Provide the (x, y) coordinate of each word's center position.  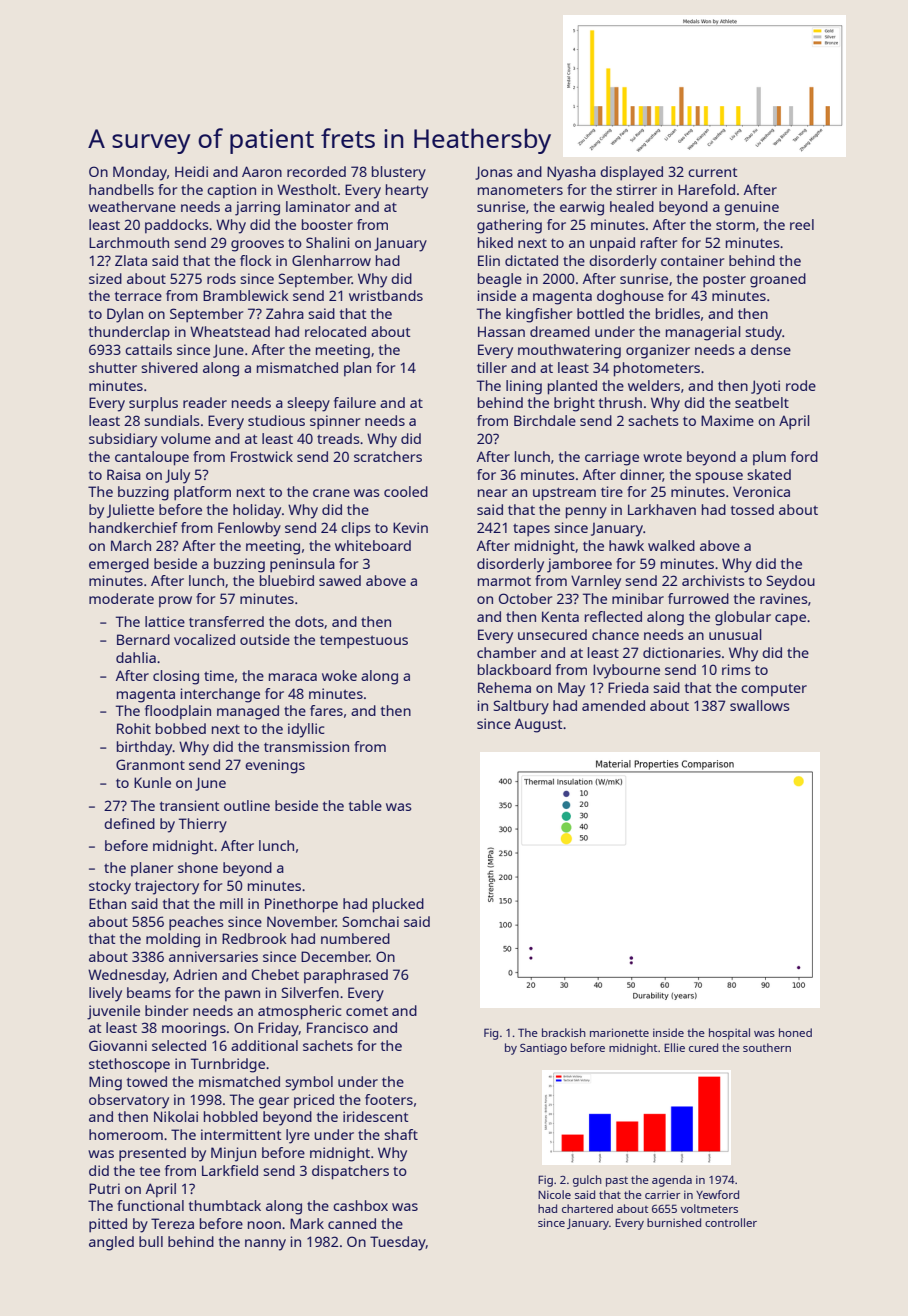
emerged (119, 565)
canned (352, 1223)
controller (731, 1222)
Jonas (494, 173)
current (712, 172)
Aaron (262, 171)
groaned (778, 280)
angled (111, 1243)
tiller (492, 367)
